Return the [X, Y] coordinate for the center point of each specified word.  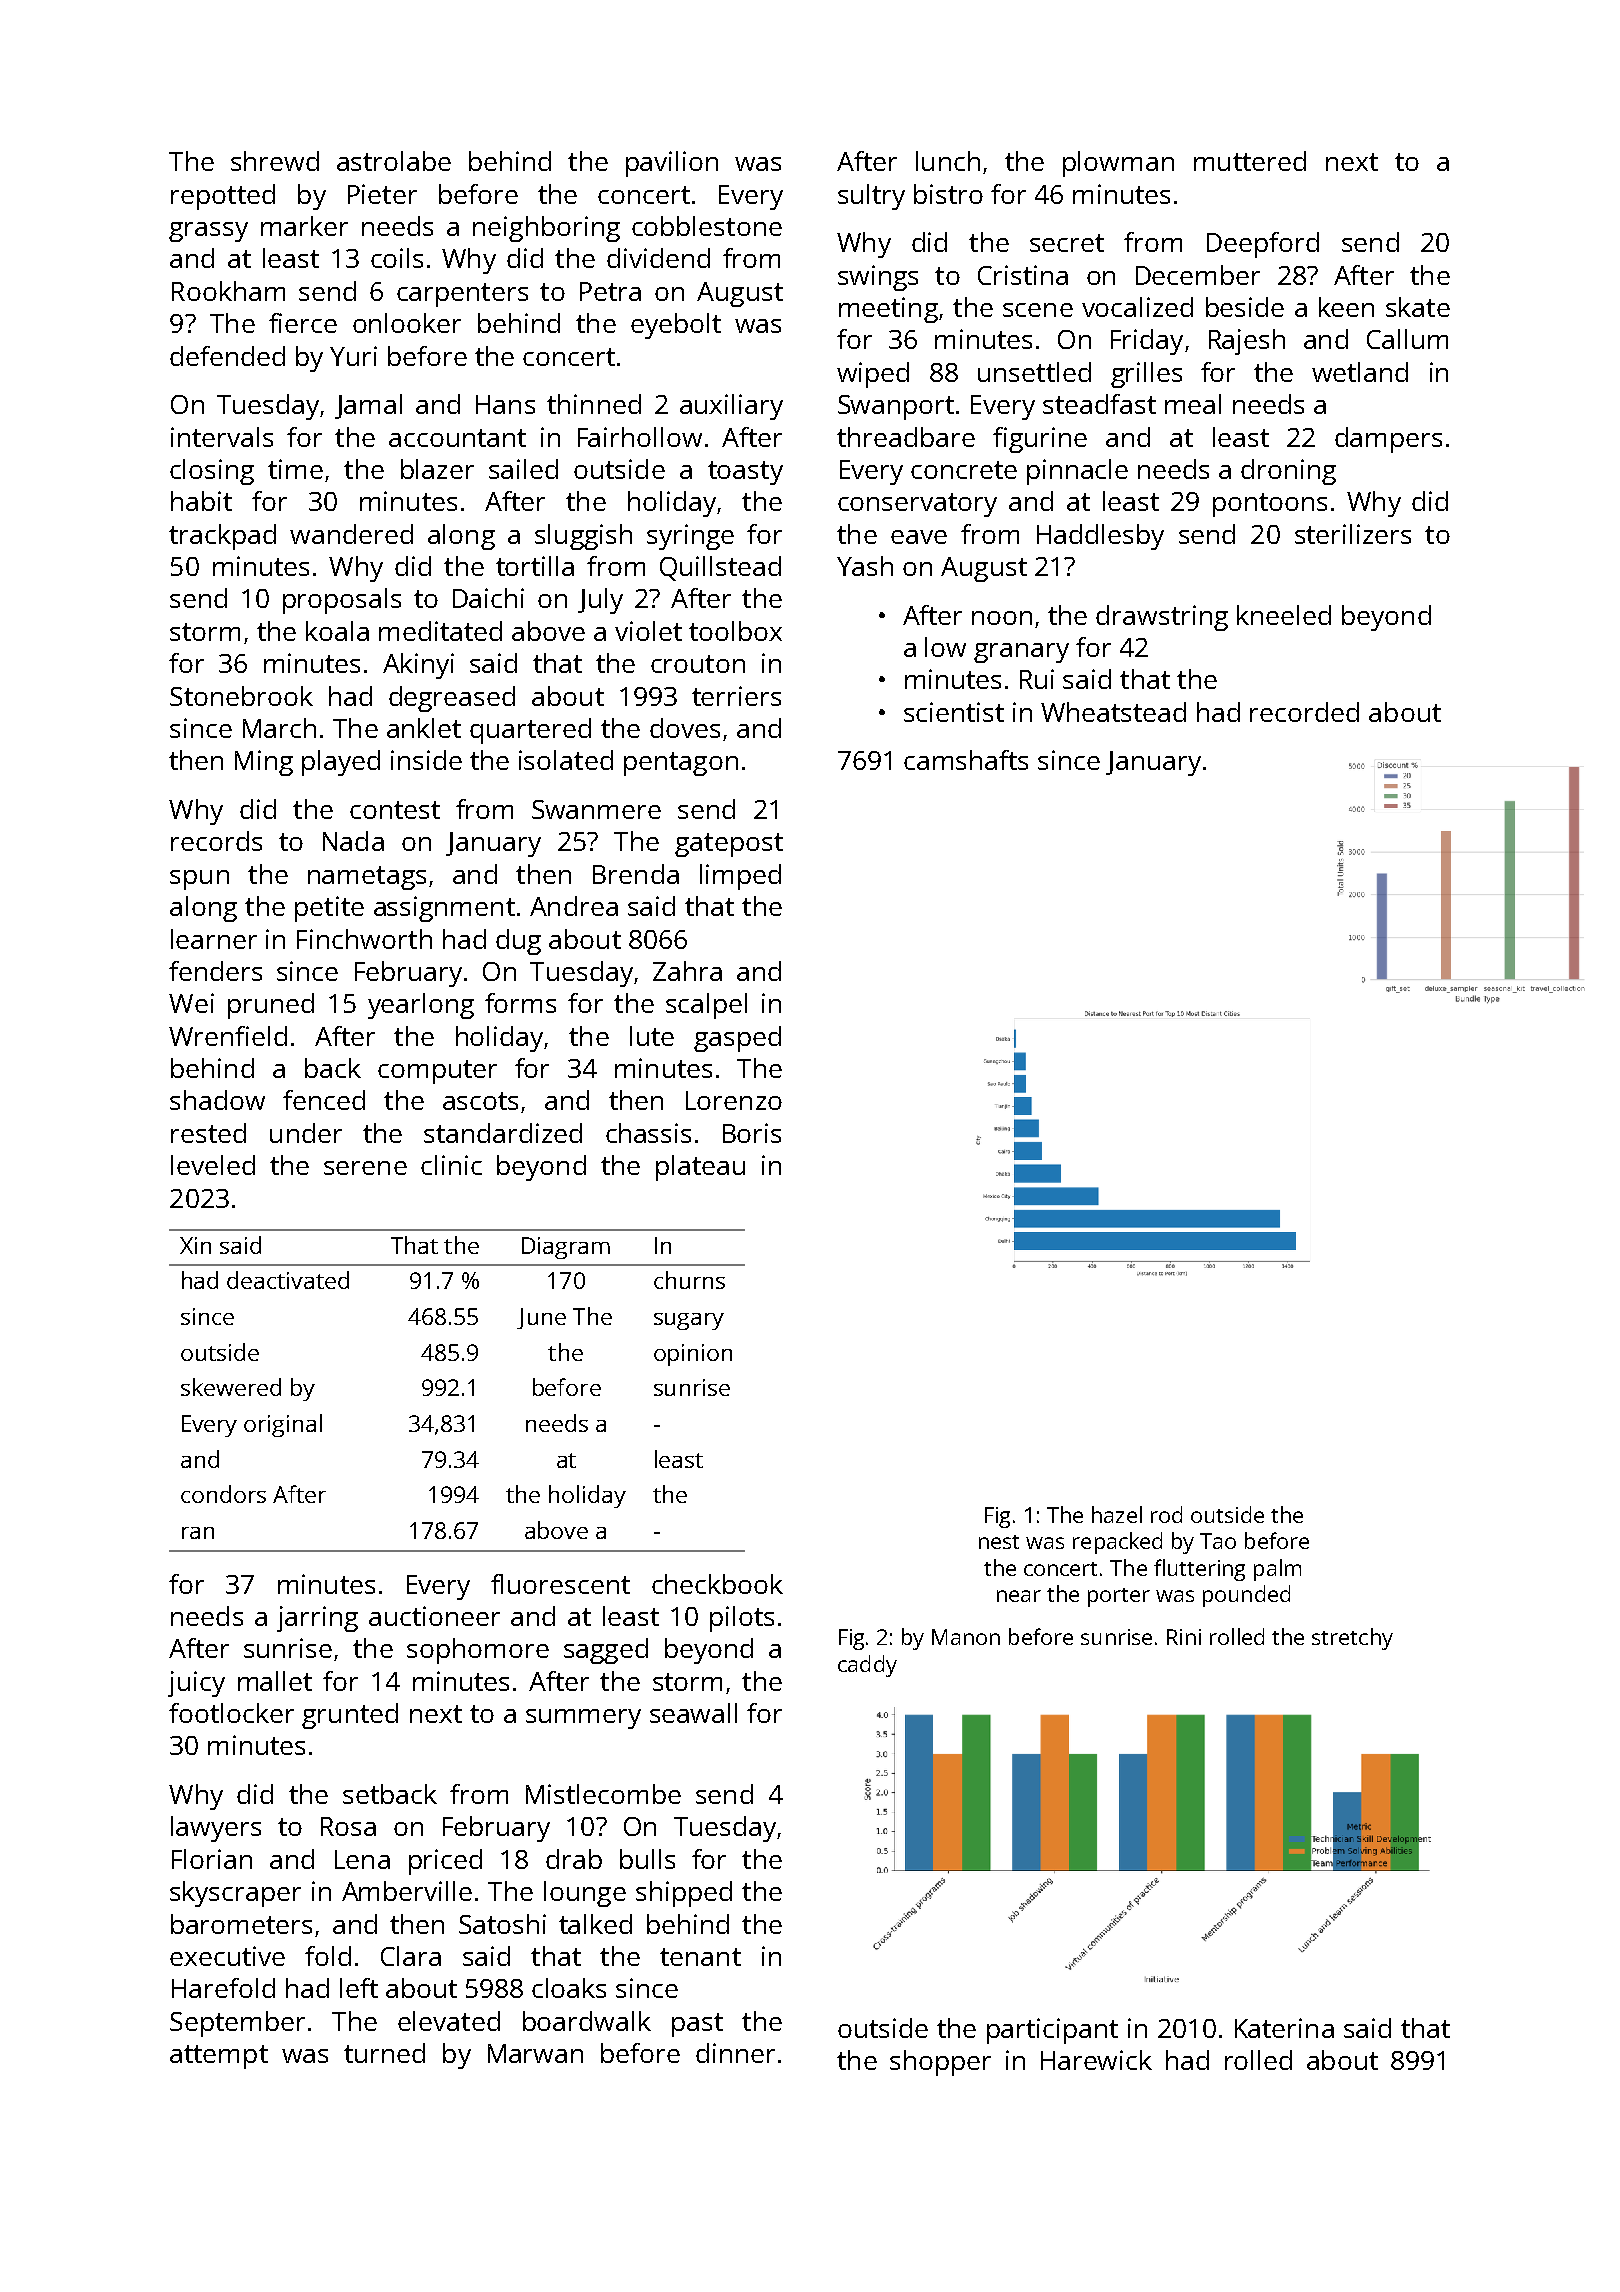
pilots [742, 1619]
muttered [1250, 161]
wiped [873, 375]
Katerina [1284, 2028]
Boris [752, 1133]
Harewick [1096, 2060]
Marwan [535, 2053]
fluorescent [560, 1584]
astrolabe [394, 161]
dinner [735, 2053]
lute [652, 1036]
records [216, 841]
